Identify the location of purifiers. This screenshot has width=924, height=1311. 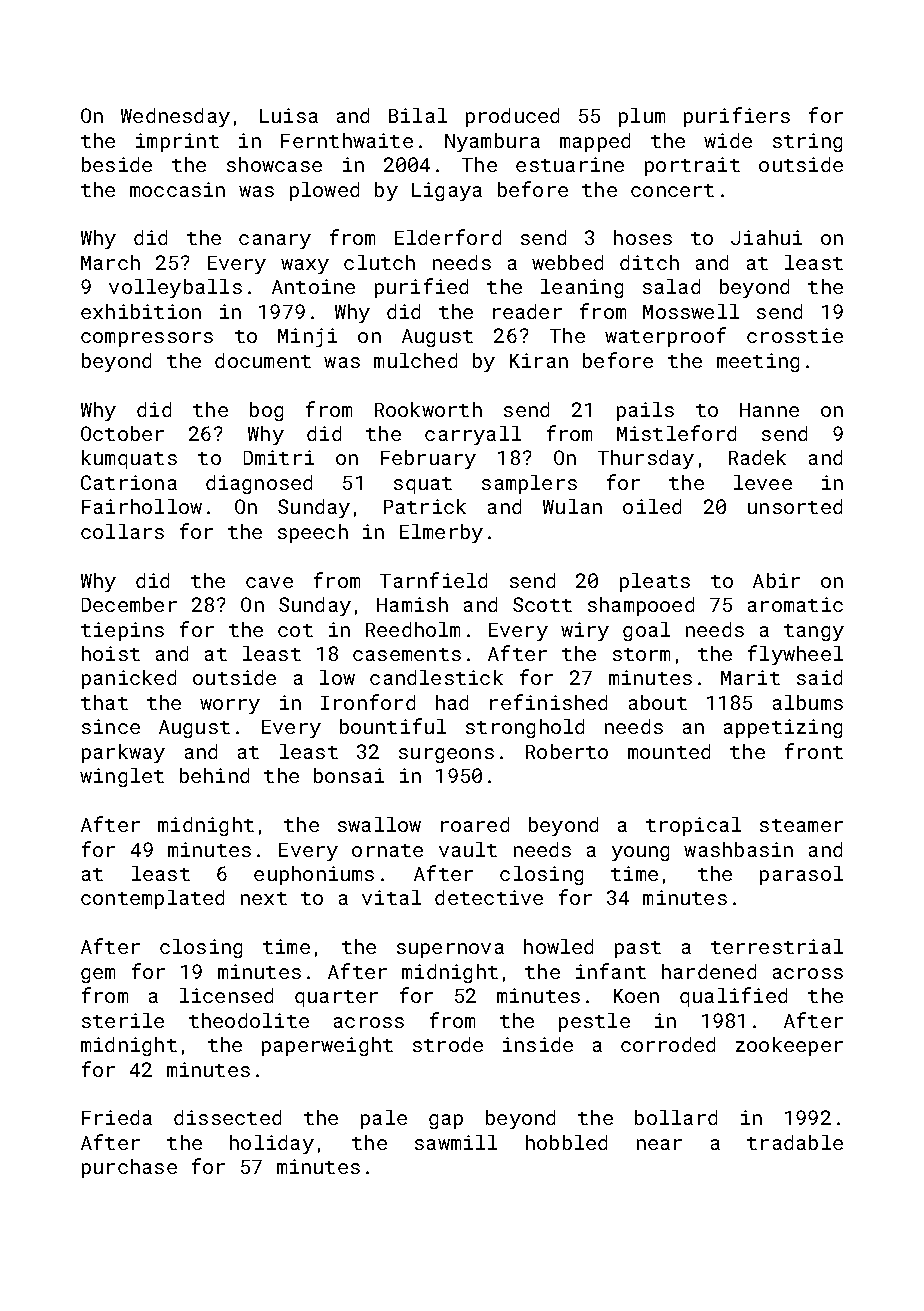
(737, 117).
